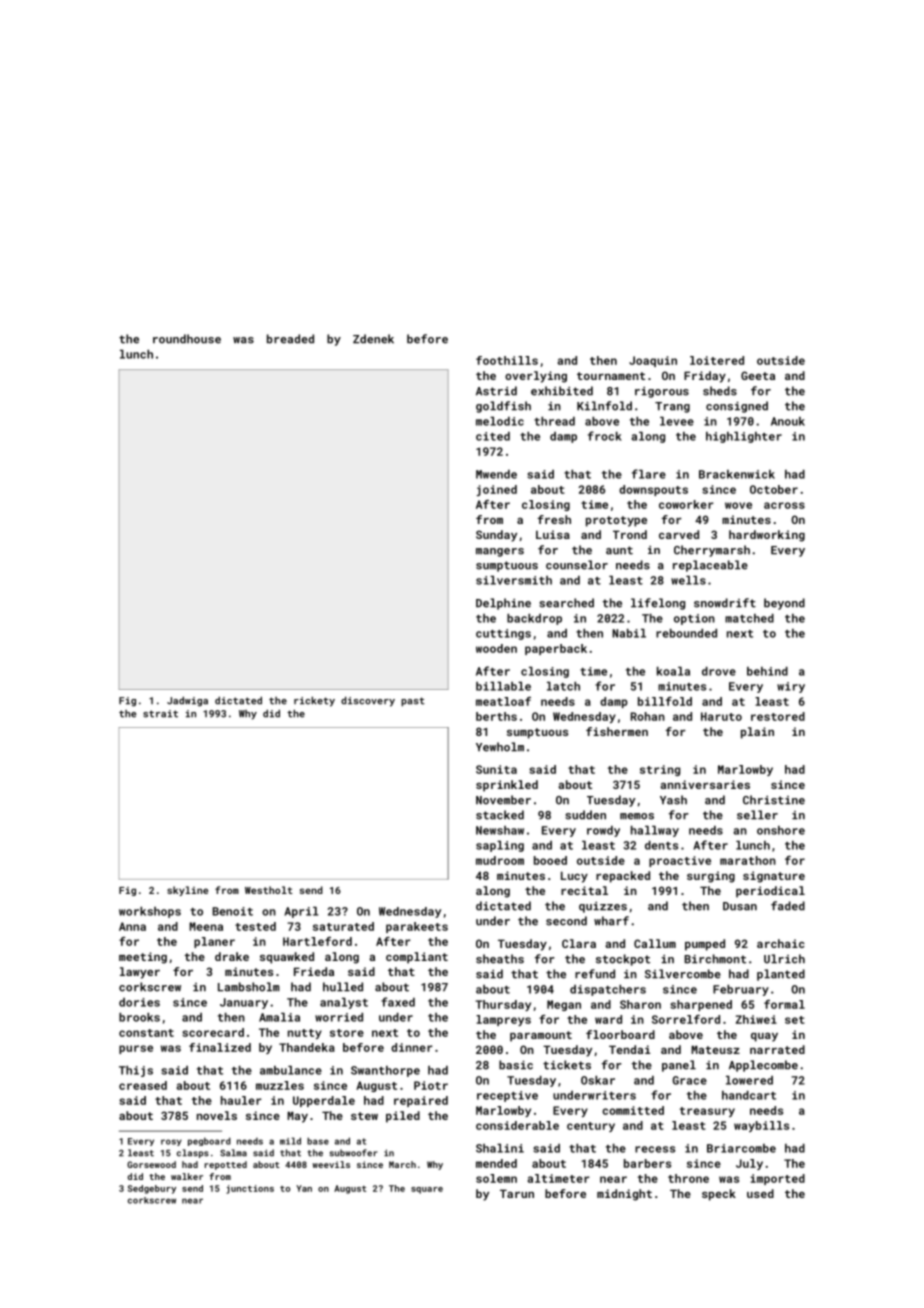 The image size is (924, 1308). I want to click on Delphine, so click(503, 604).
